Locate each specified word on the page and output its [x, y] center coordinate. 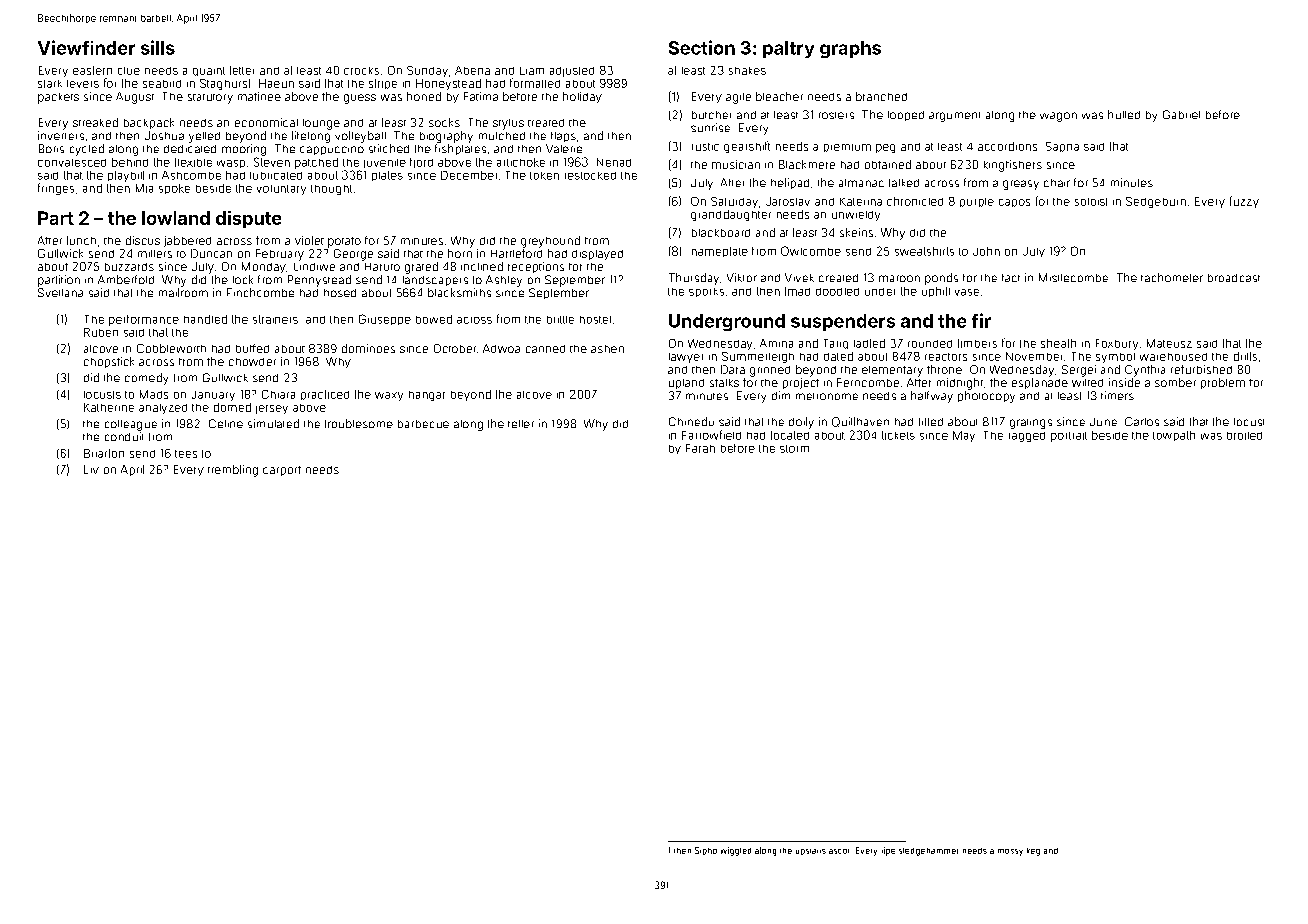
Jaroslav [788, 201]
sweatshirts [924, 251]
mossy [1010, 852]
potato [344, 242]
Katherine [109, 407]
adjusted [572, 72]
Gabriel [1181, 114]
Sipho [706, 851]
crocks [361, 71]
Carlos [1142, 421]
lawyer [686, 358]
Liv [91, 469]
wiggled [736, 851]
